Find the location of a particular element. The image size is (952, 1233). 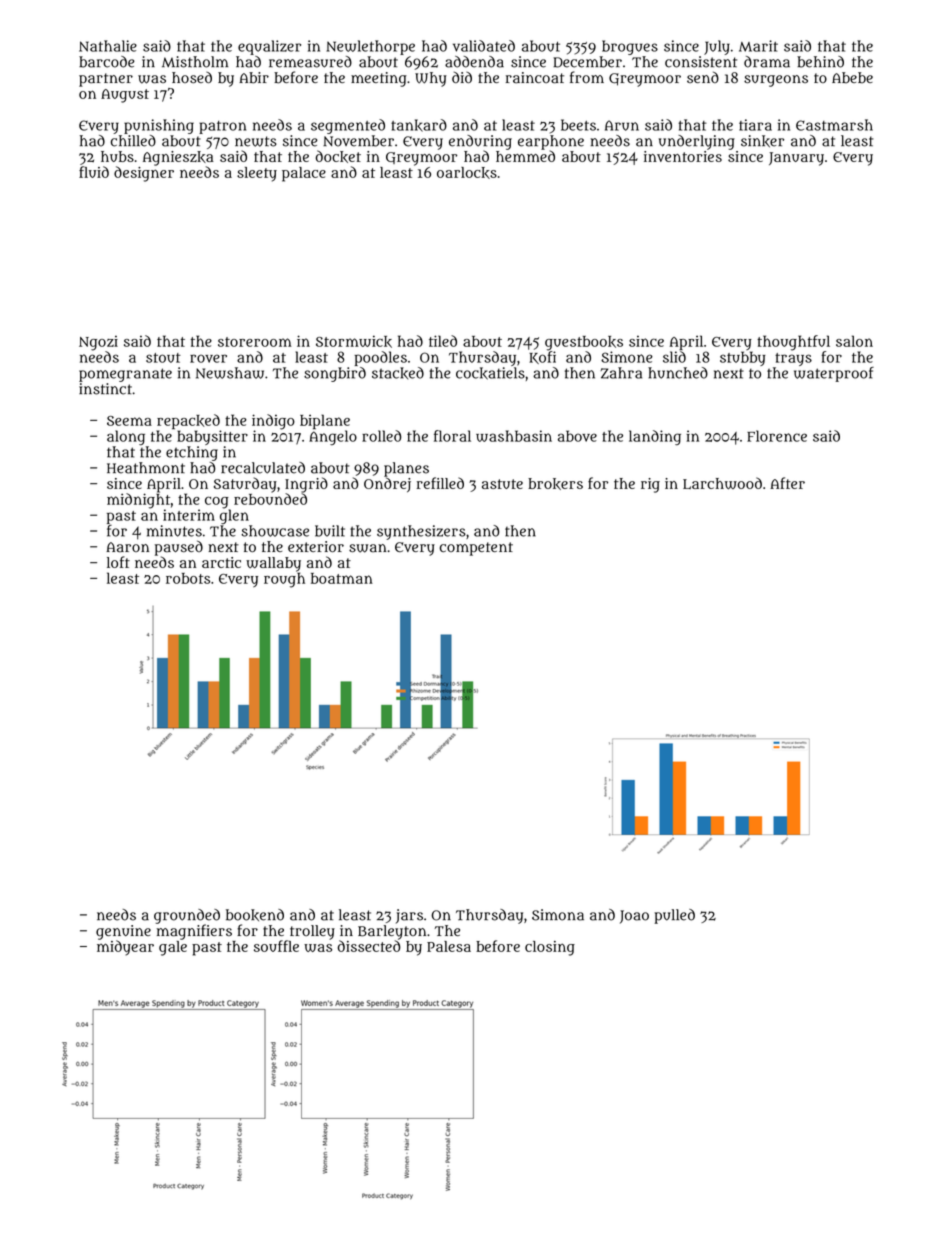

docket is located at coordinates (338, 156).
